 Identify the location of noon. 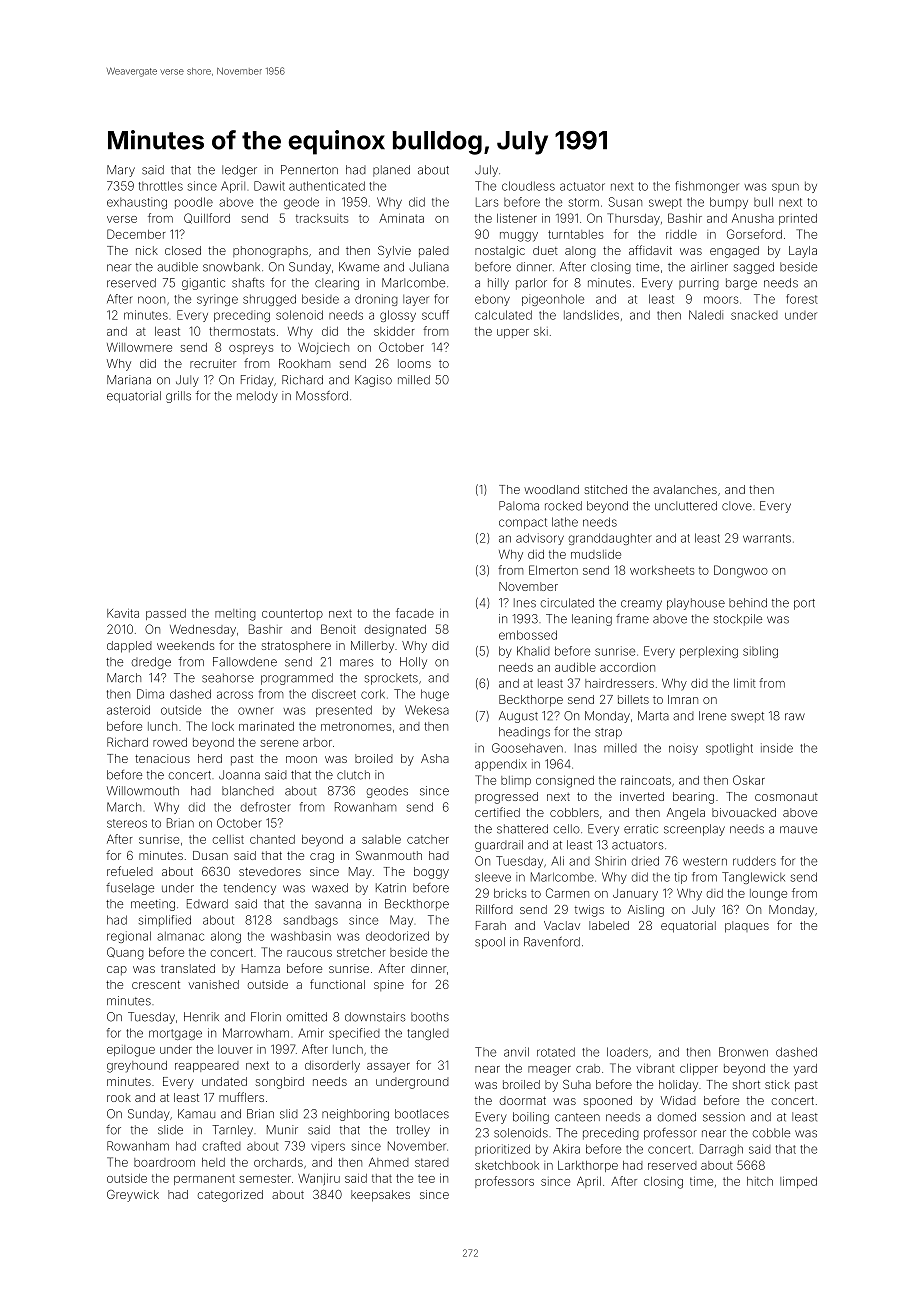
(151, 300).
